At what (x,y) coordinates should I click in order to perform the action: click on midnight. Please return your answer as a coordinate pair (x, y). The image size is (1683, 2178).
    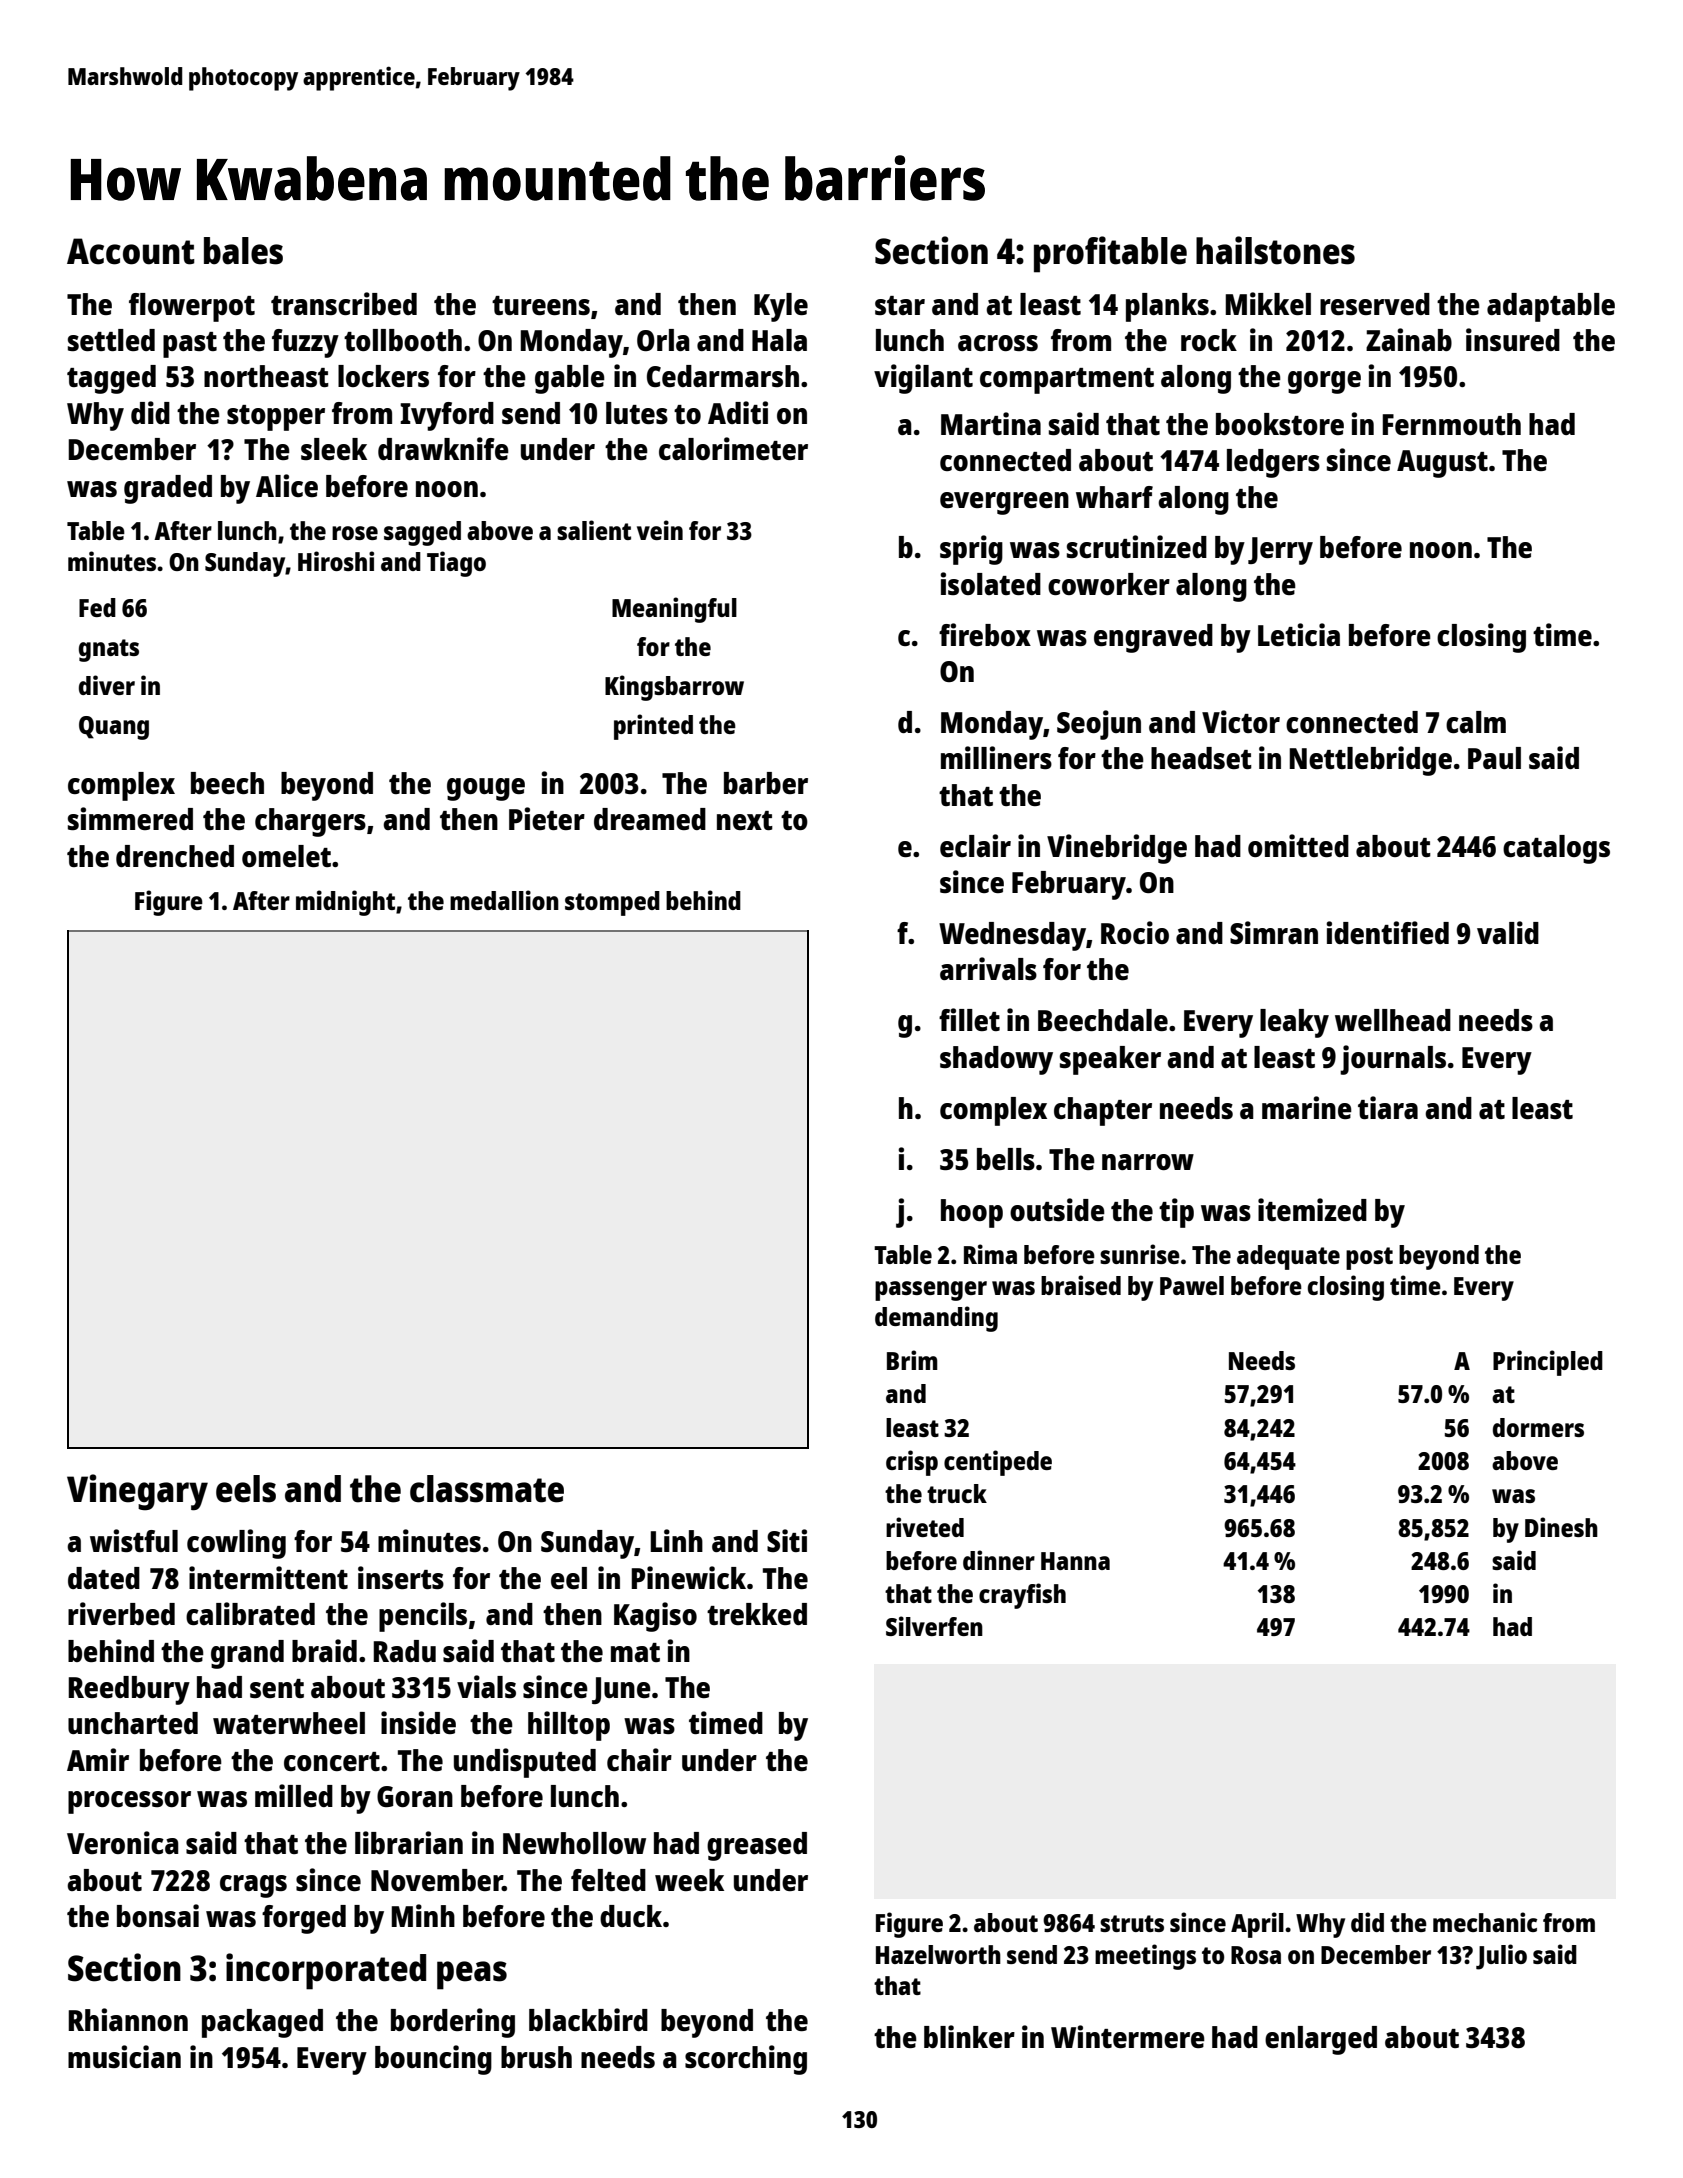
    Looking at the image, I should click on (345, 903).
